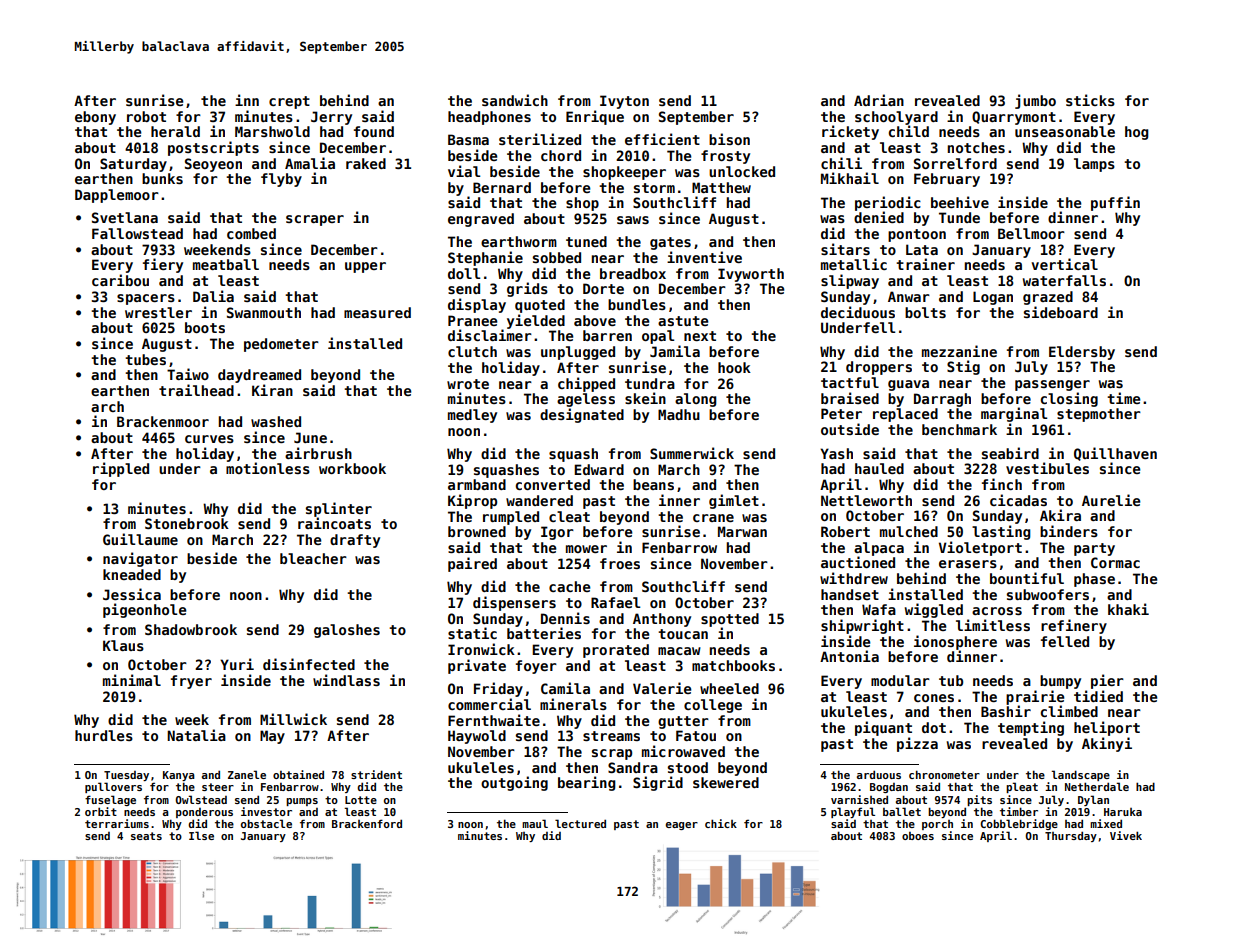 Image resolution: width=1233 pixels, height=952 pixels. I want to click on chord, so click(561, 155).
